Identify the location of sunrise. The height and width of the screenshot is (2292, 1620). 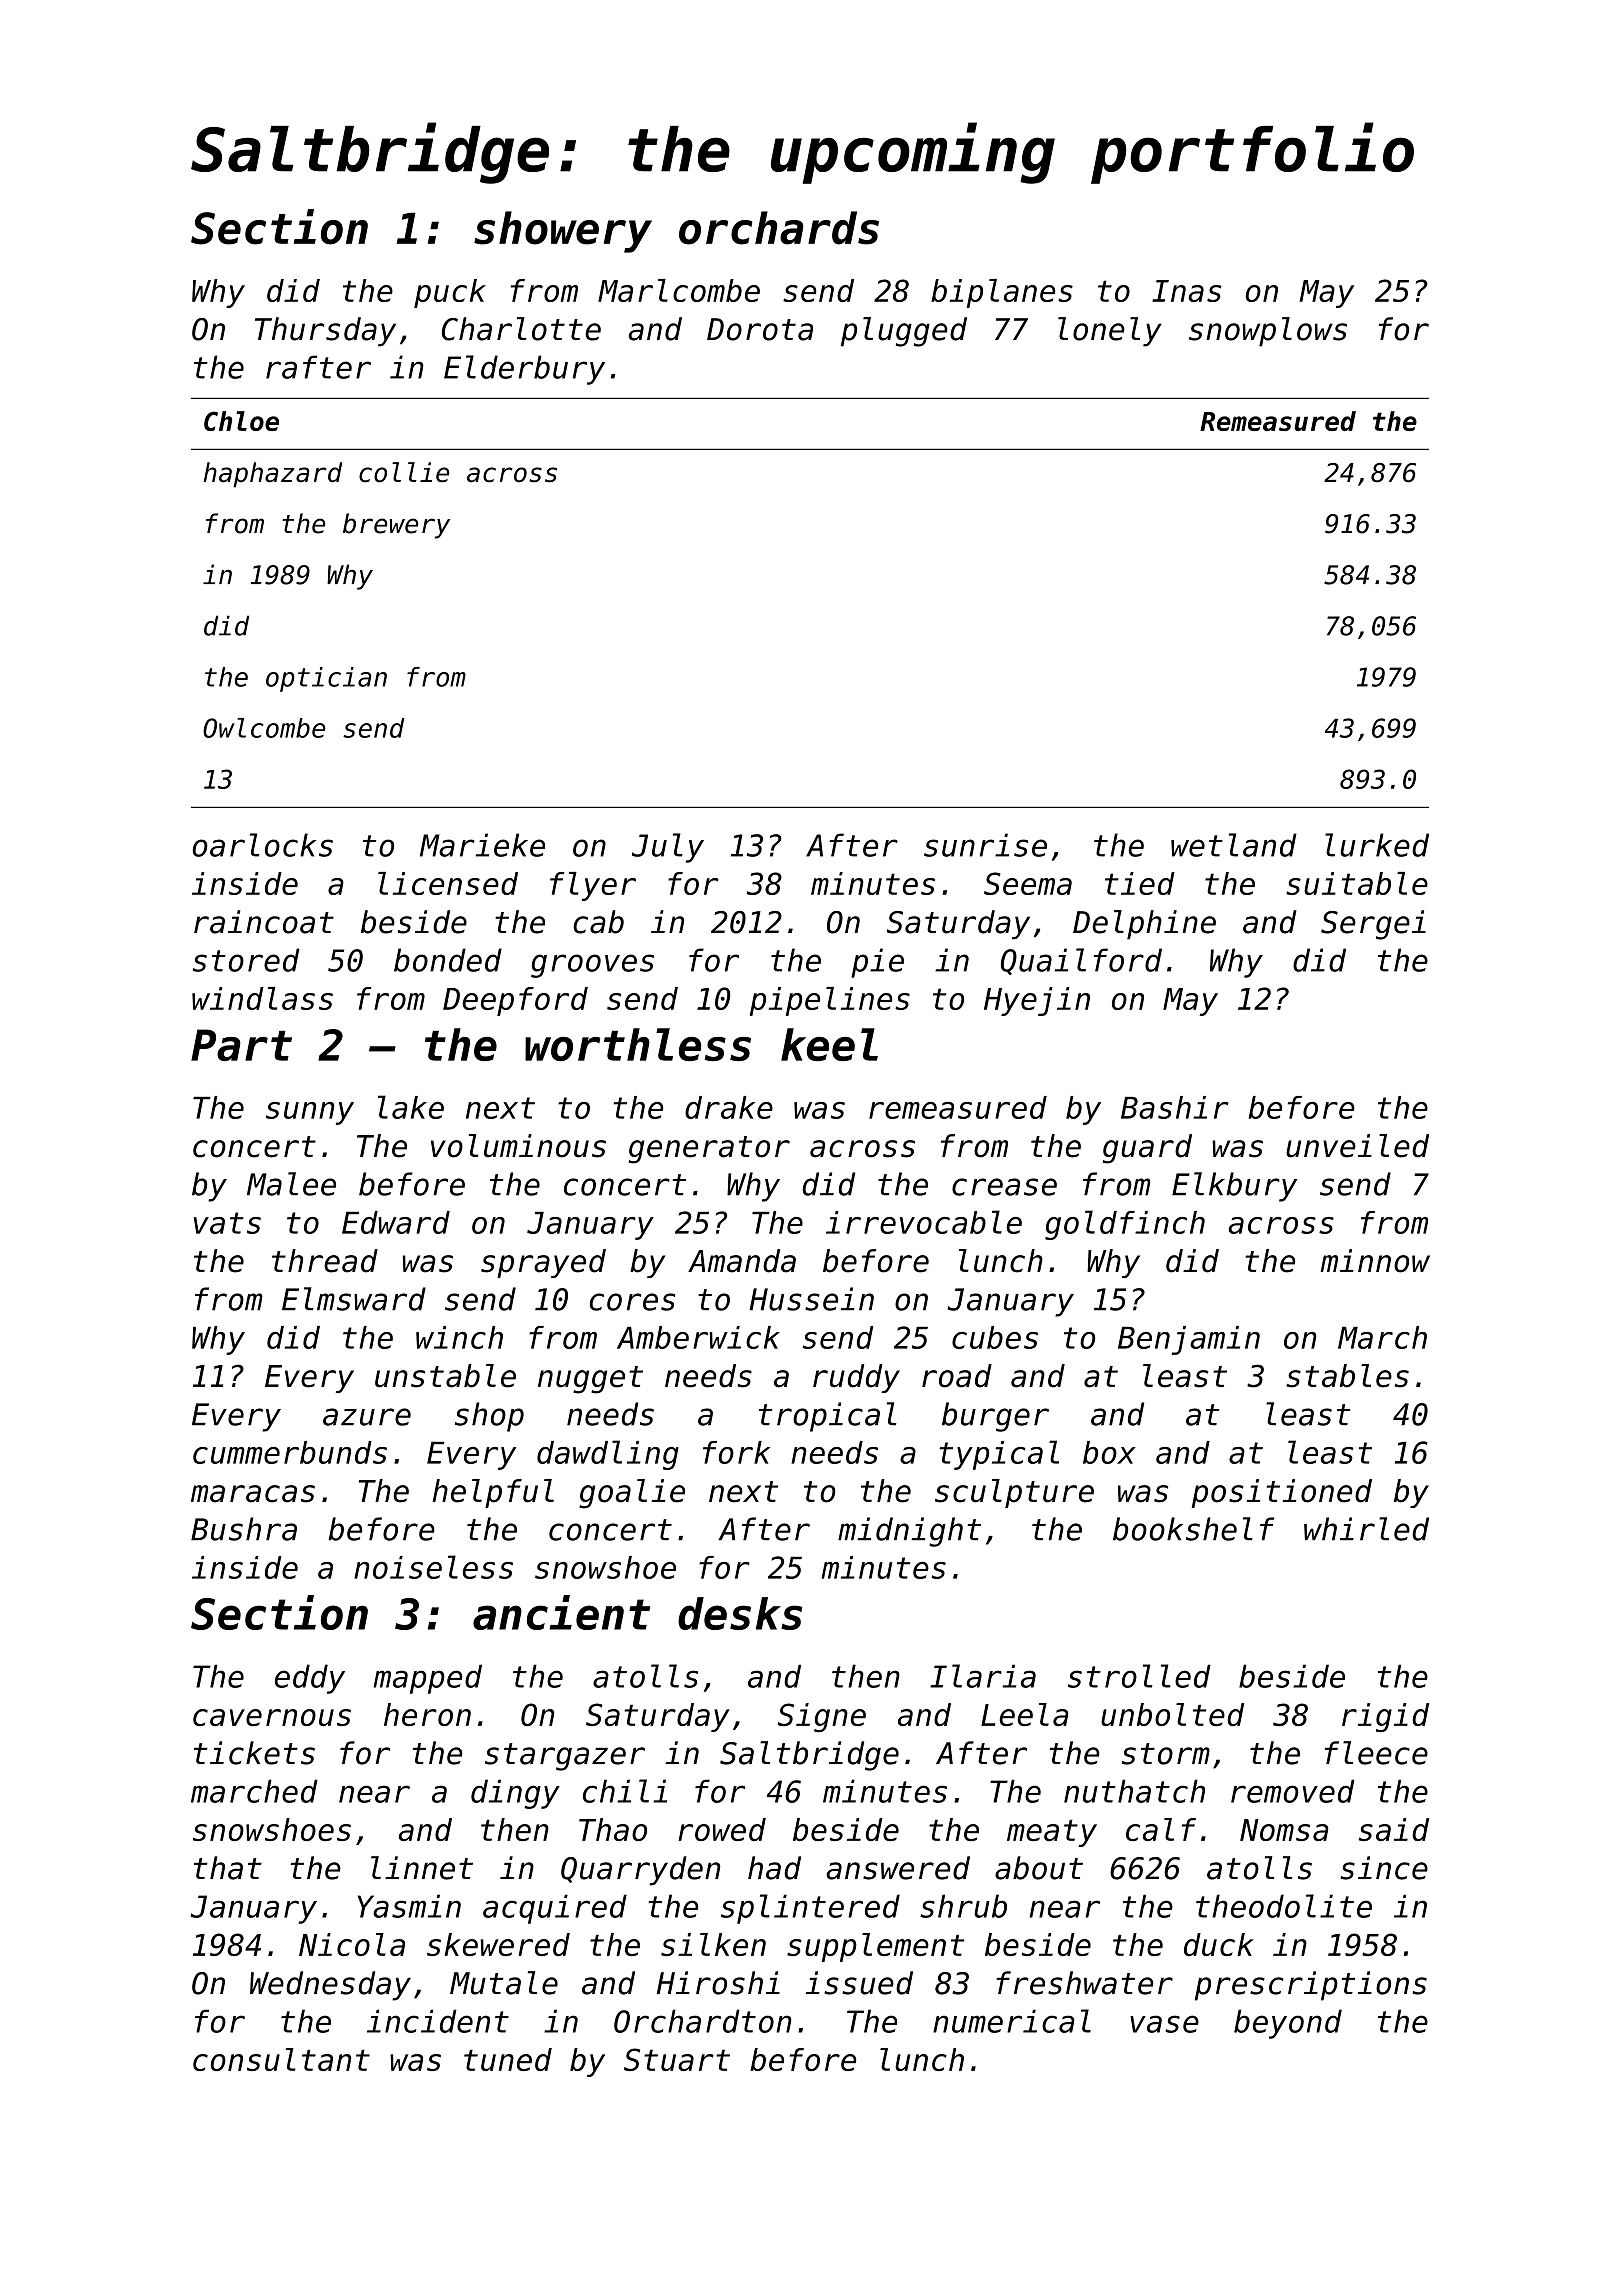
(985, 845).
